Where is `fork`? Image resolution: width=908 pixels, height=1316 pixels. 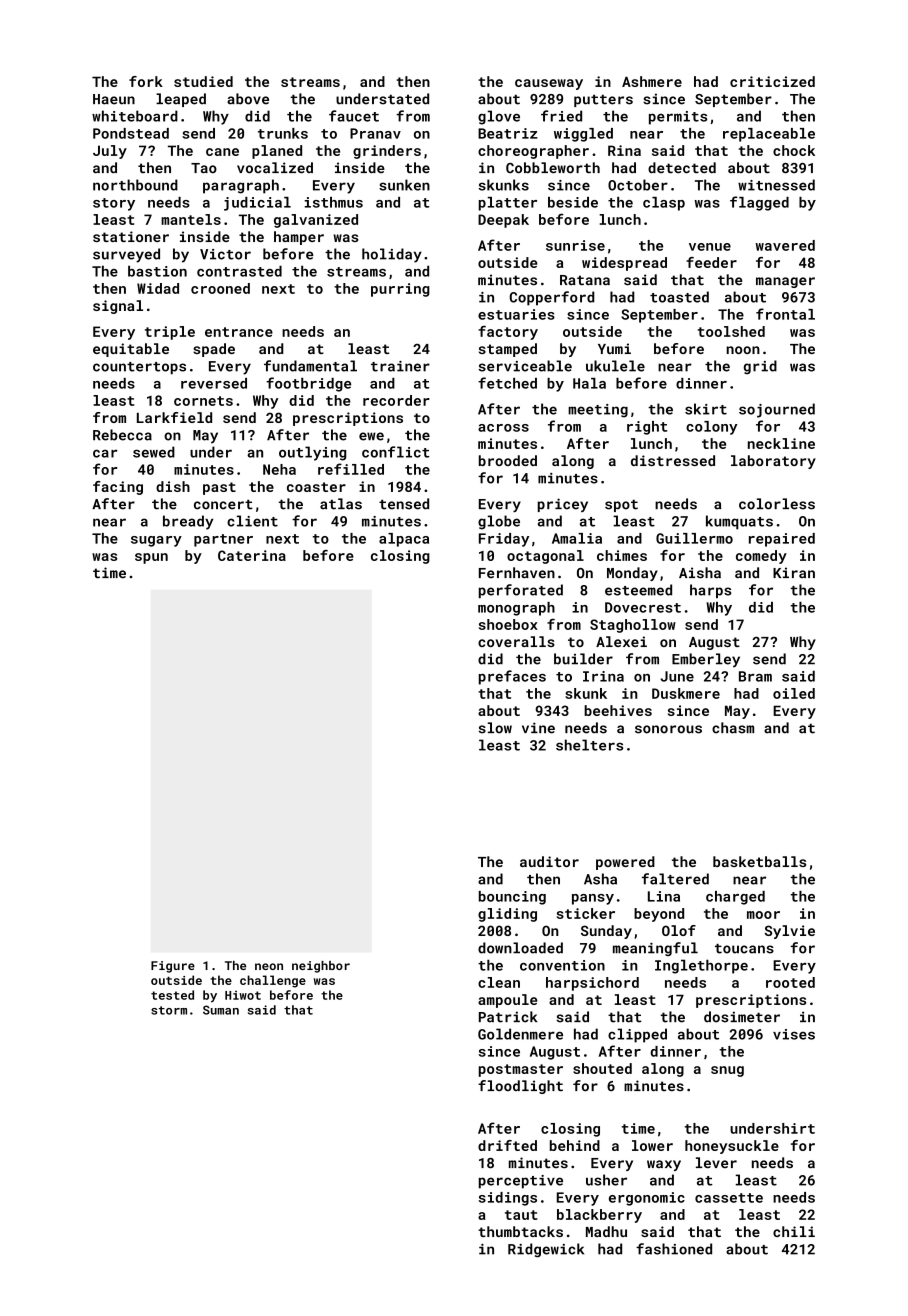 fork is located at coordinates (146, 81).
